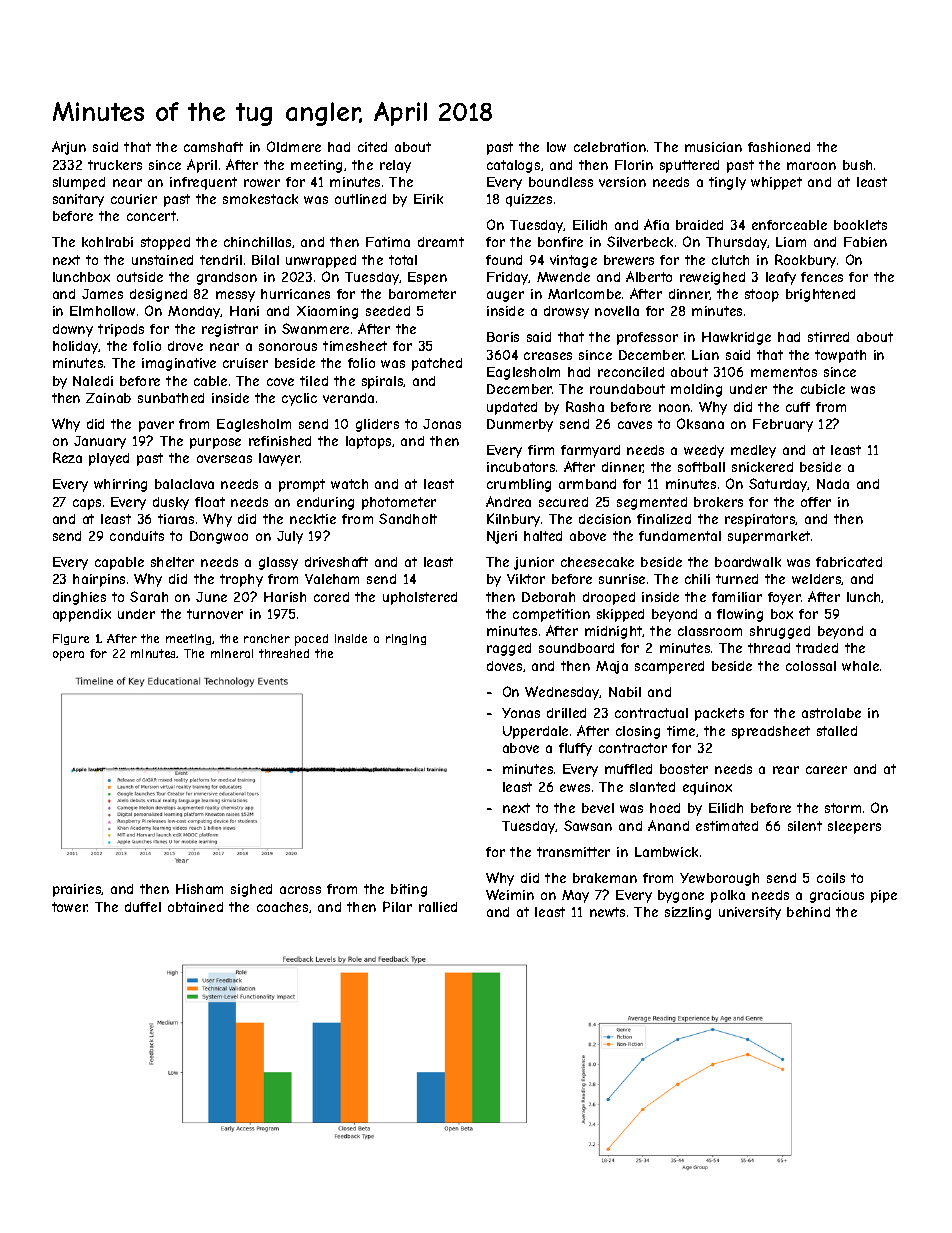 This screenshot has height=1233, width=952. I want to click on sanitary, so click(78, 200).
